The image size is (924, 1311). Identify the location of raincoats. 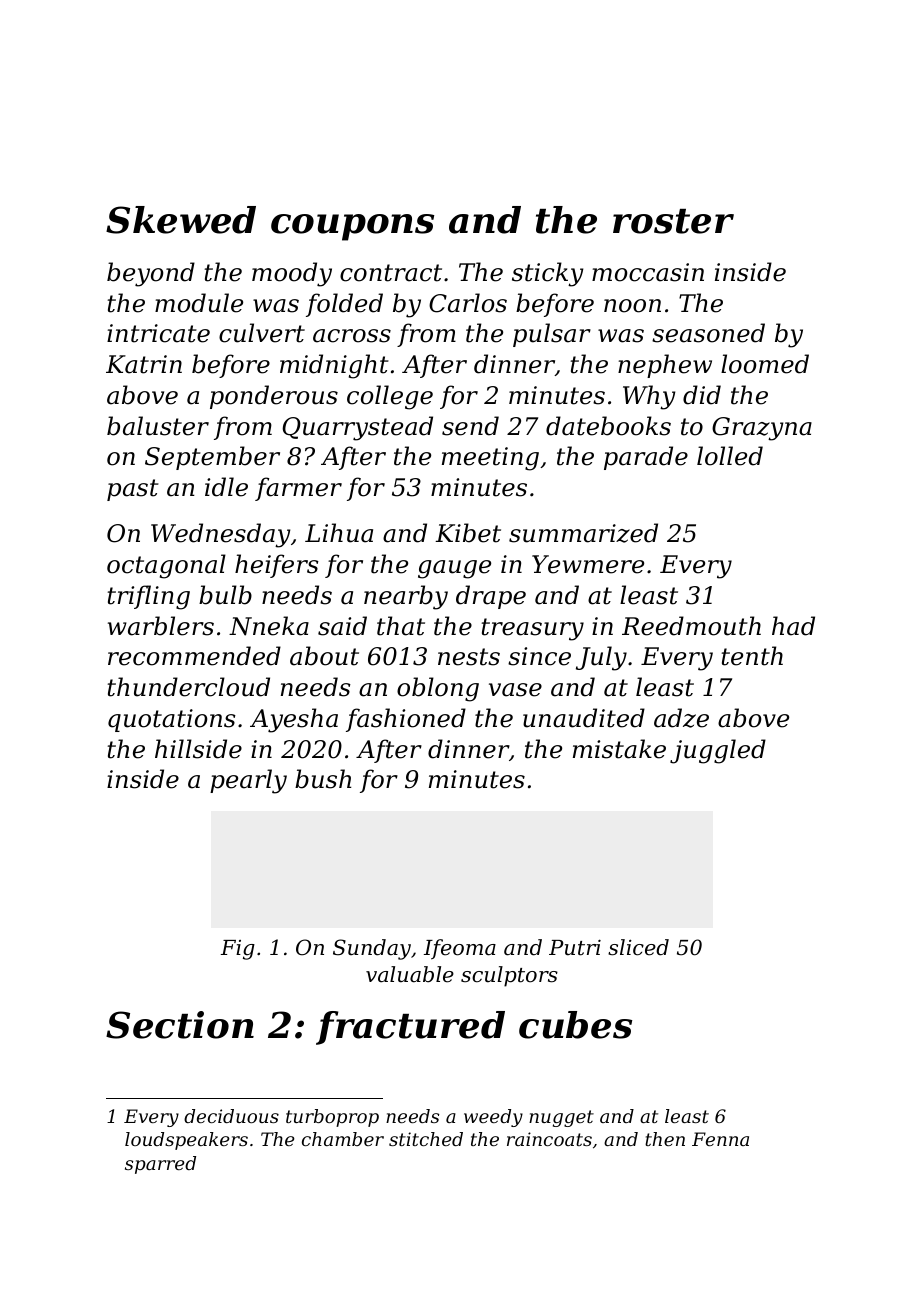
(549, 1139).
